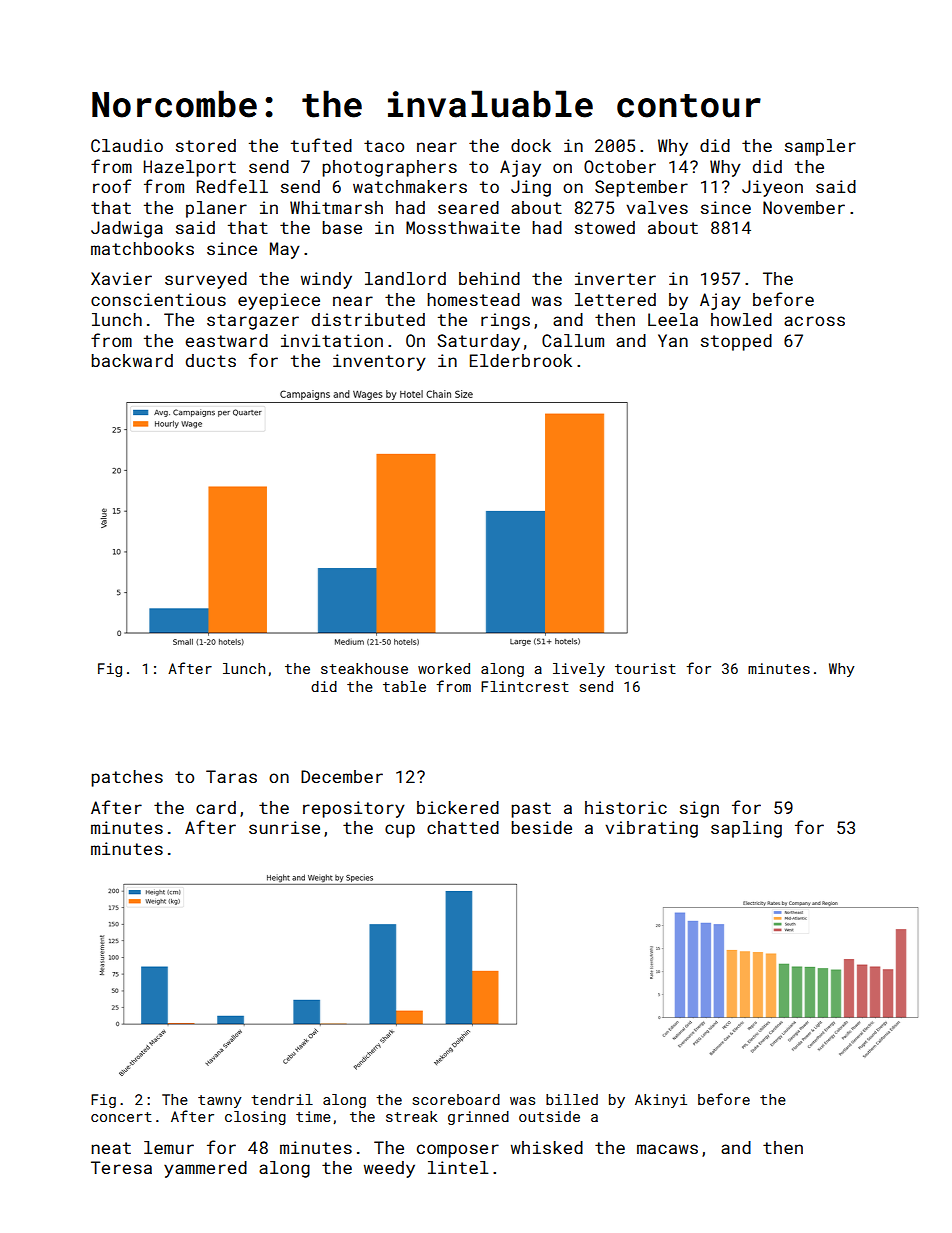 The image size is (952, 1233). What do you see at coordinates (573, 340) in the screenshot?
I see `Callum` at bounding box center [573, 340].
